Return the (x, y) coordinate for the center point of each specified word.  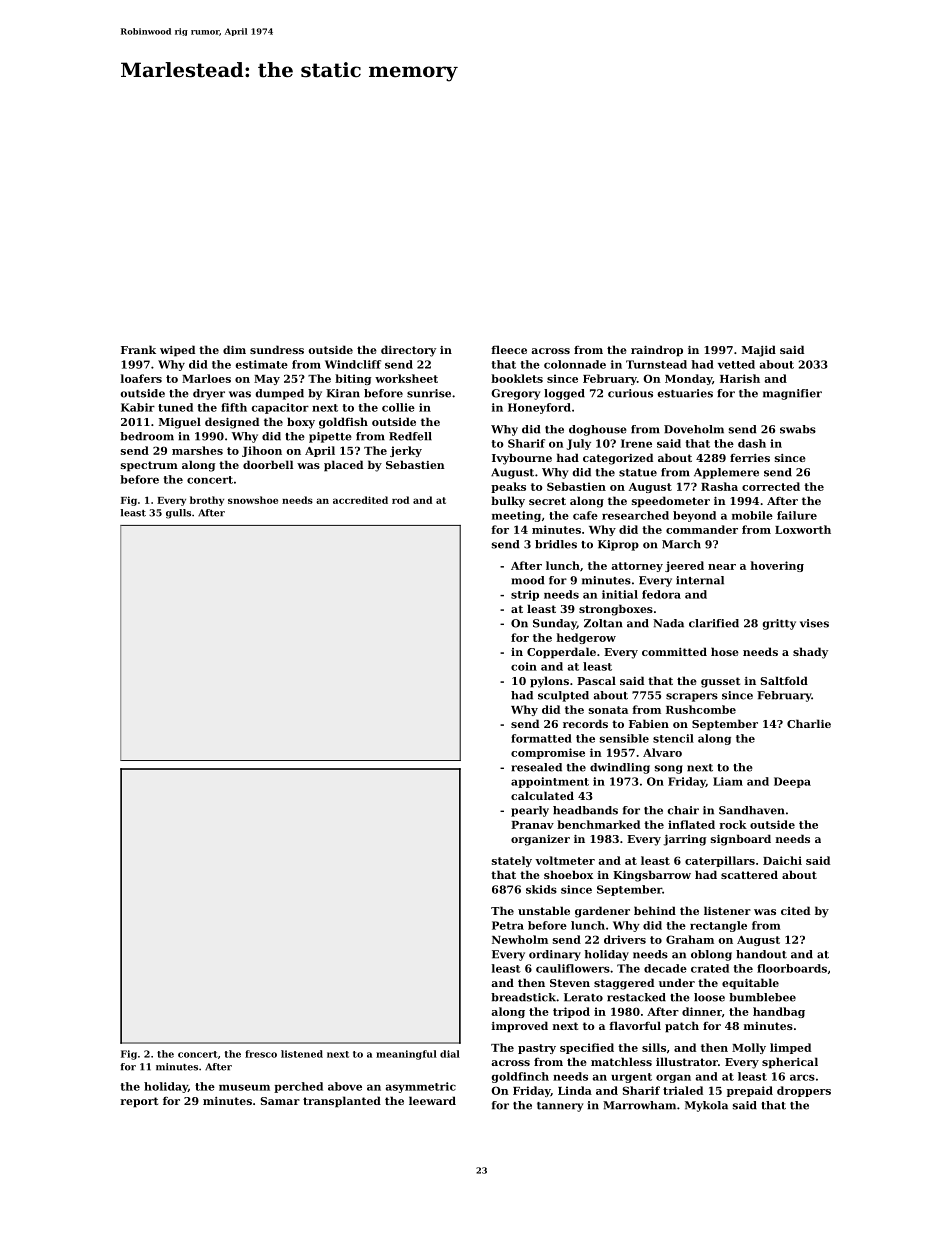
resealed (536, 767)
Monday (688, 379)
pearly (530, 811)
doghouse (598, 430)
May (267, 380)
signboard (741, 840)
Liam (728, 781)
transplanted (342, 1102)
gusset (720, 682)
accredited (360, 500)
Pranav (532, 825)
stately (512, 861)
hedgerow (586, 638)
